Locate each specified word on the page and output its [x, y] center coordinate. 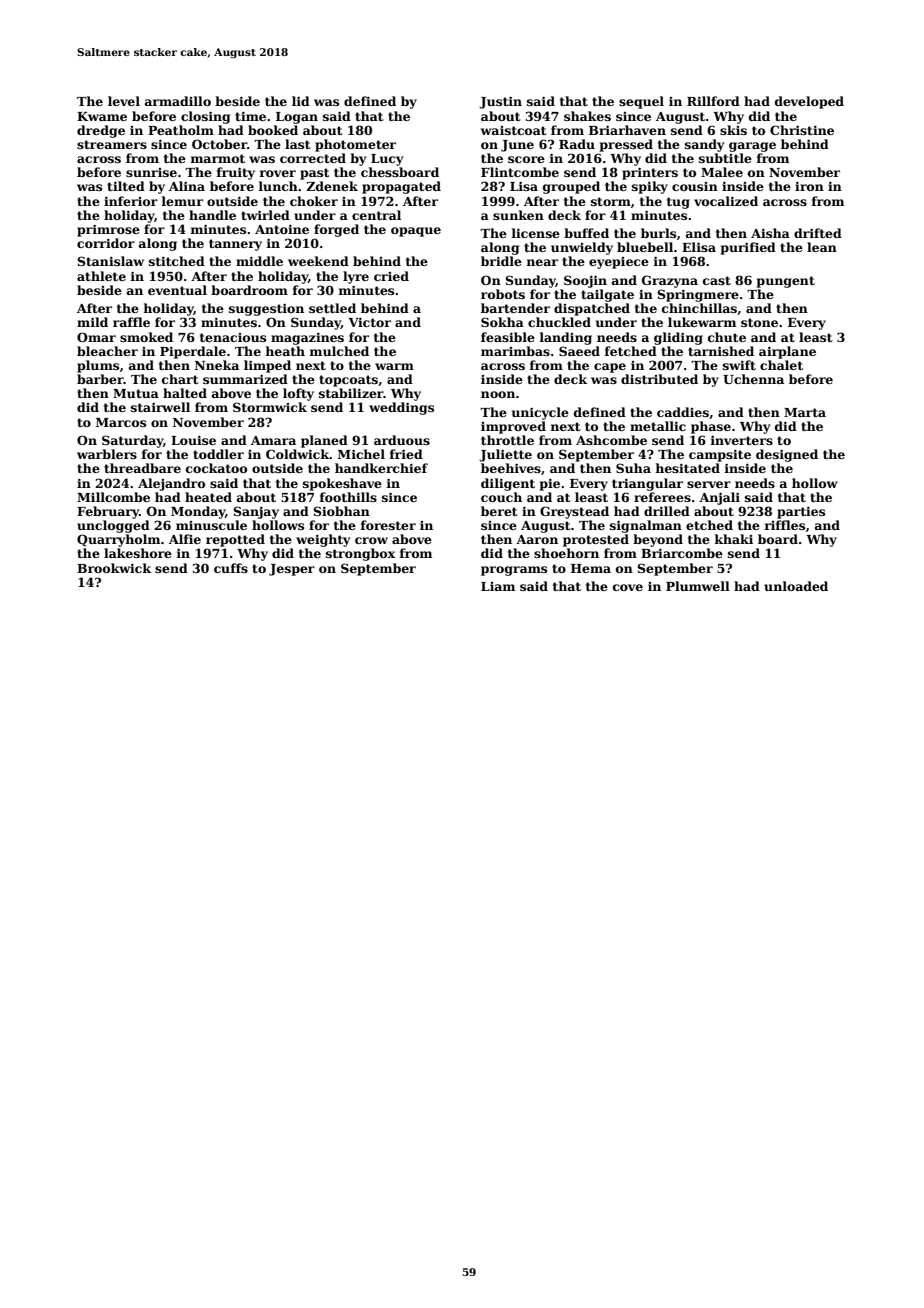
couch [501, 497]
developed [809, 102]
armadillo [178, 101]
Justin [500, 102]
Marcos [121, 422]
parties [801, 512]
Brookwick [114, 568]
